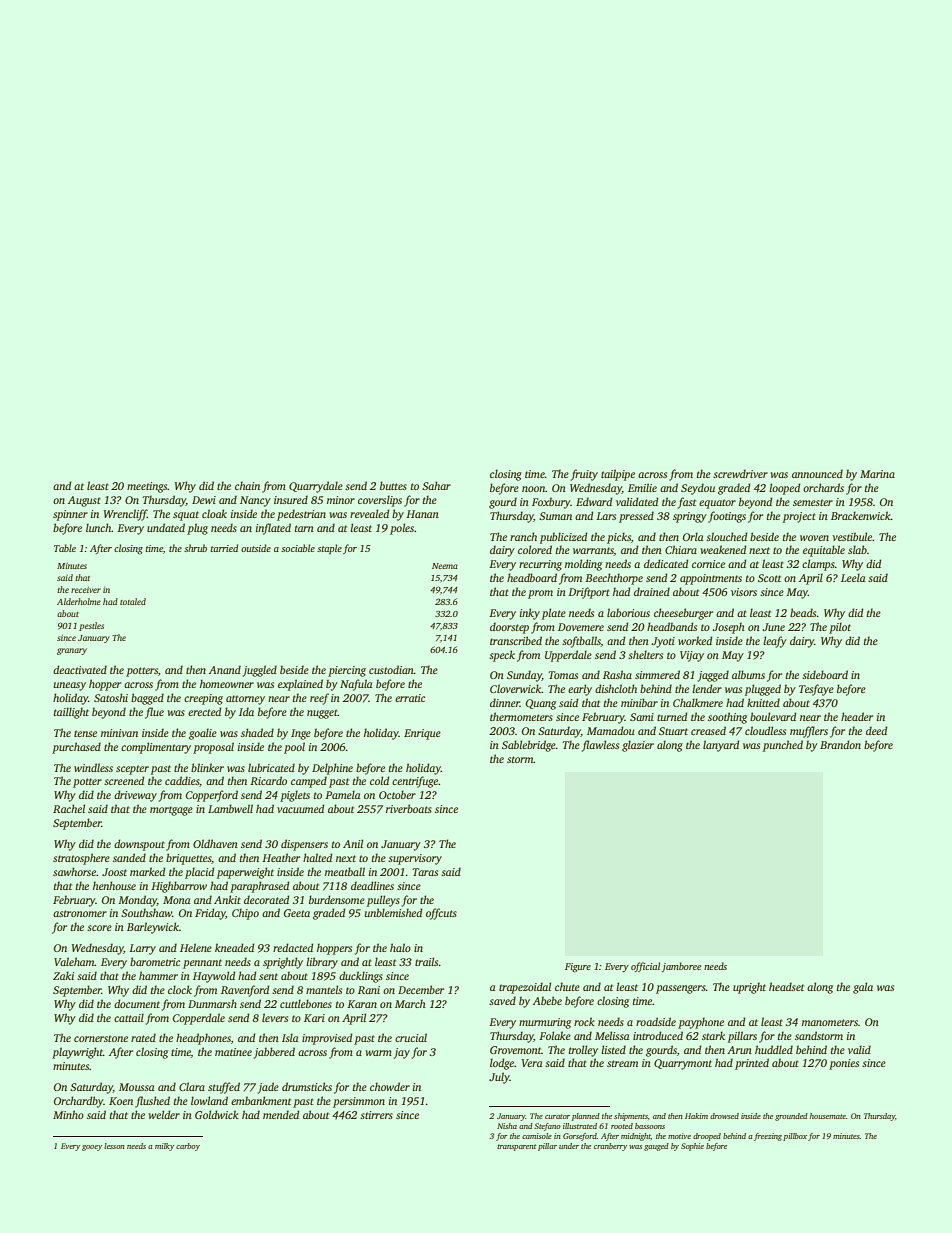 The height and width of the document is (1233, 952). I want to click on visors, so click(744, 592).
